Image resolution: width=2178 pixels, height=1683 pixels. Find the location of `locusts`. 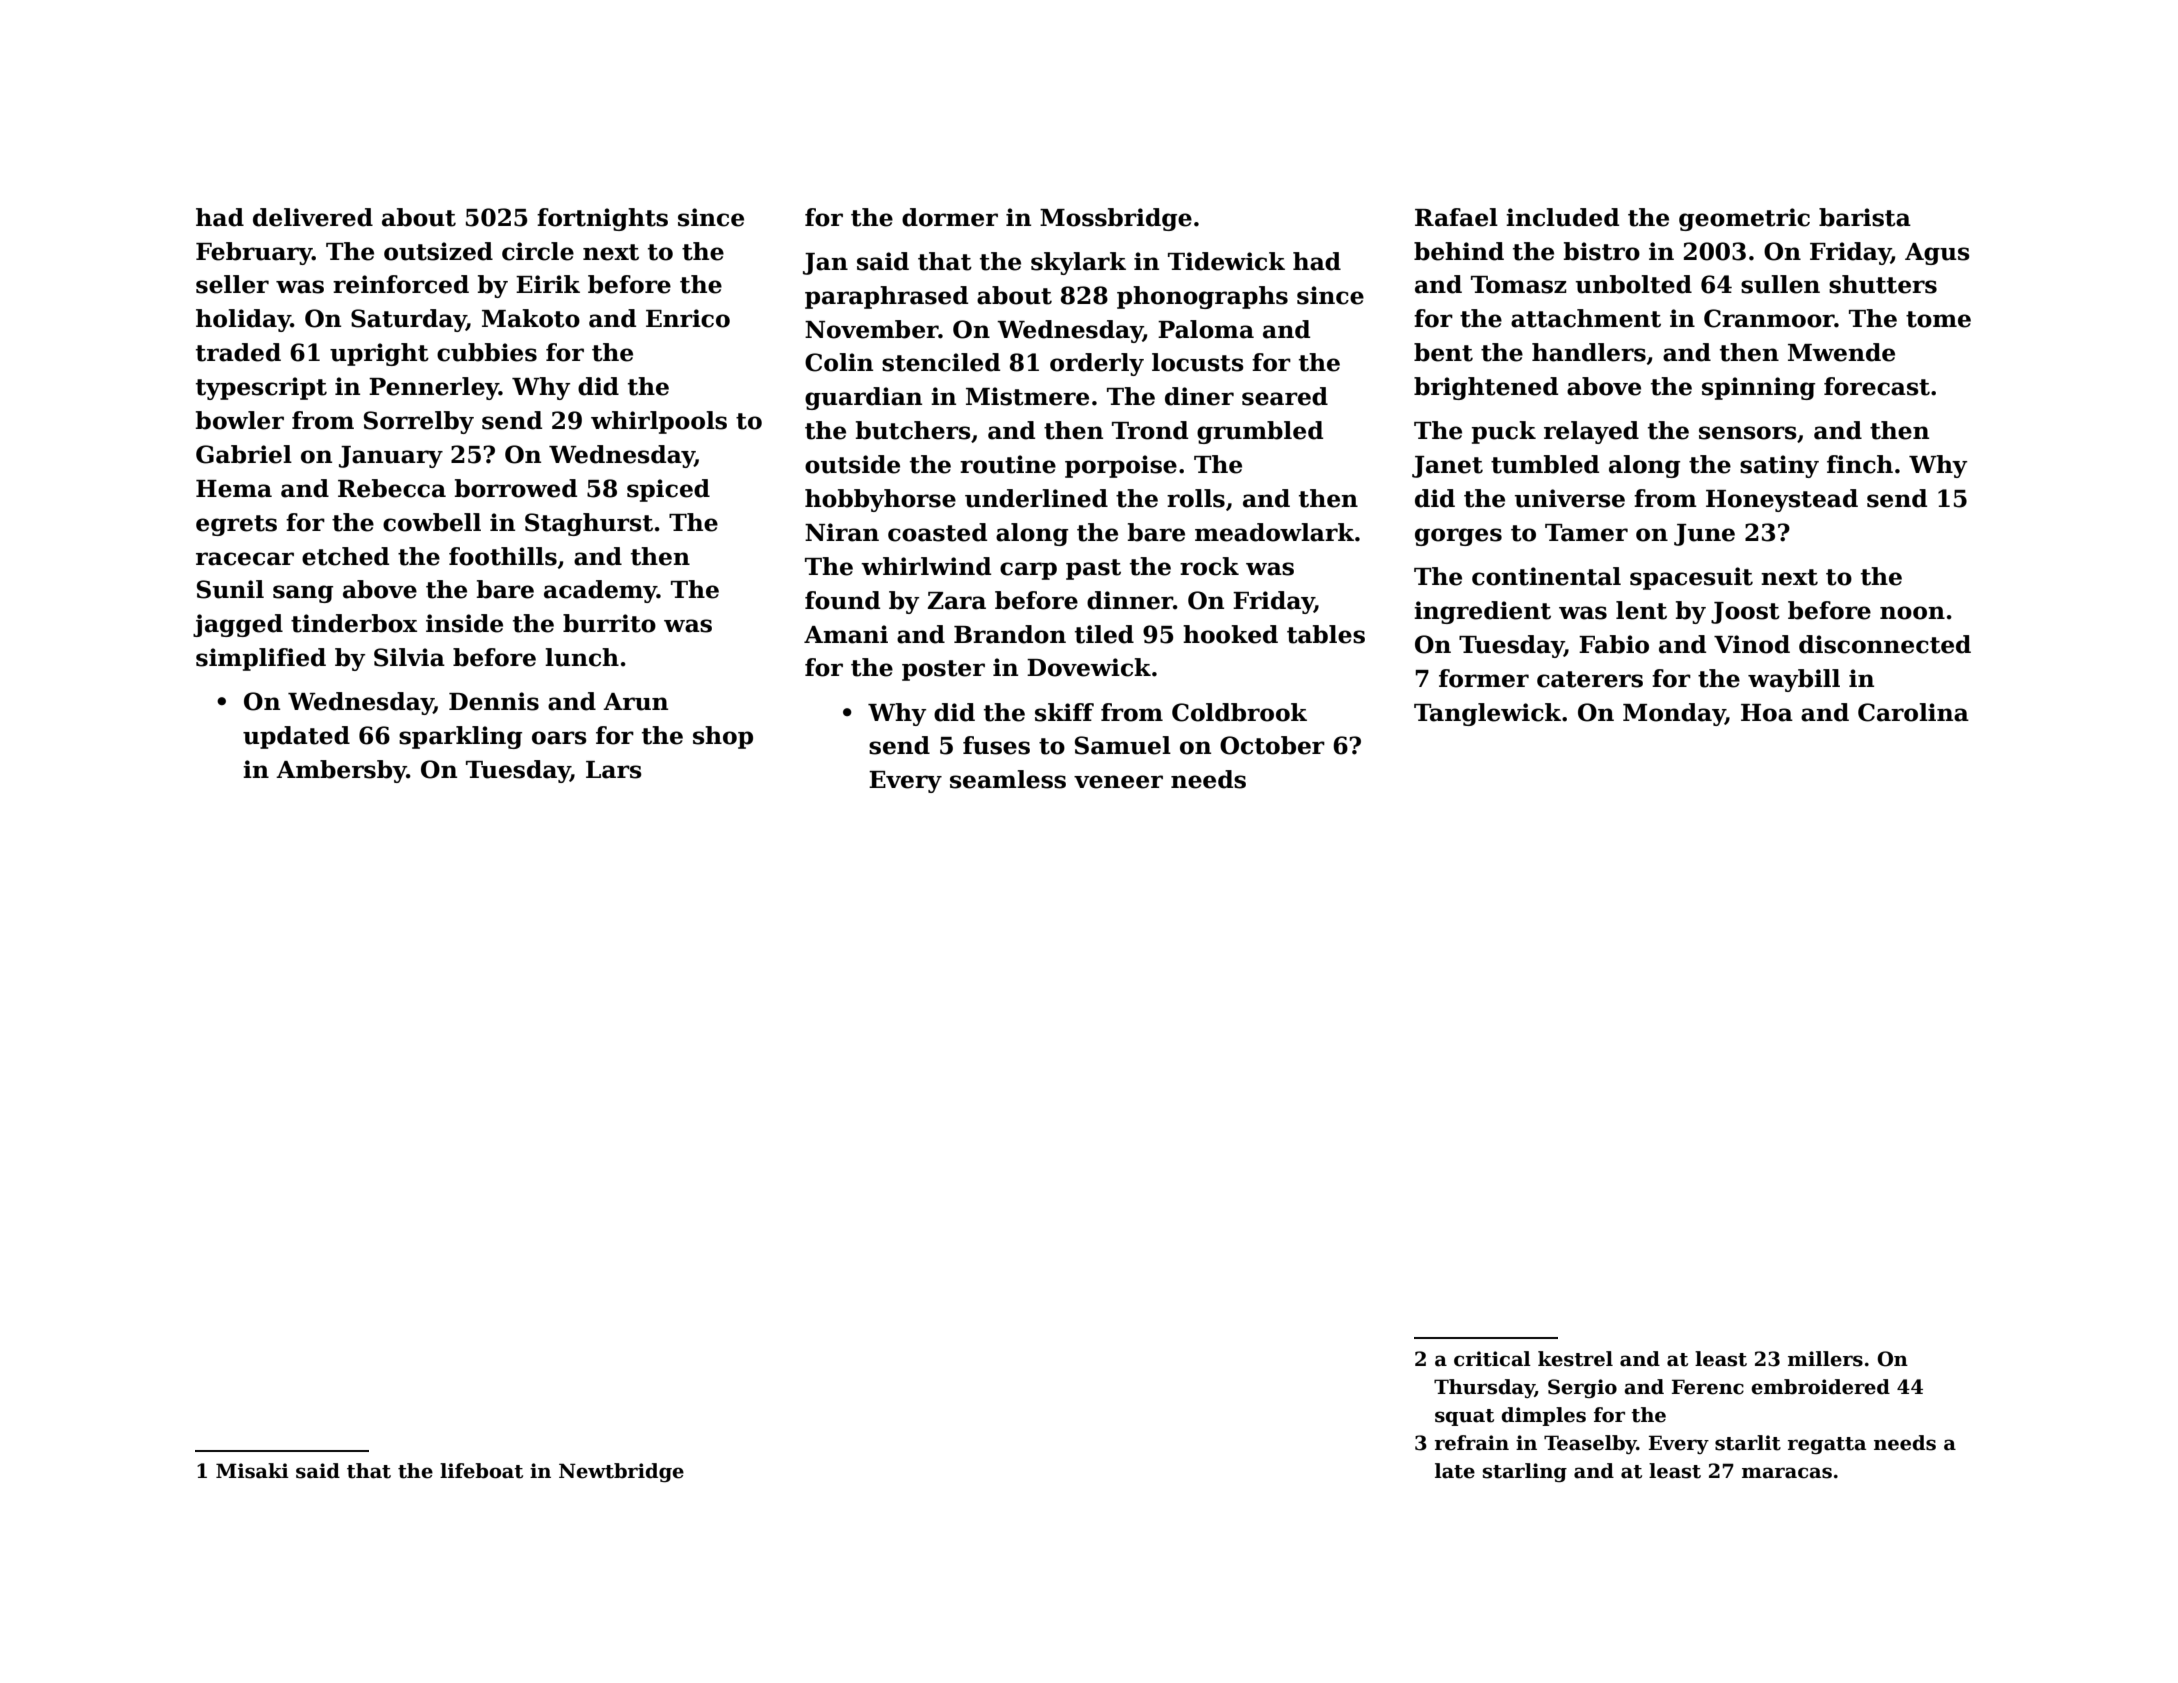

locusts is located at coordinates (1198, 362).
